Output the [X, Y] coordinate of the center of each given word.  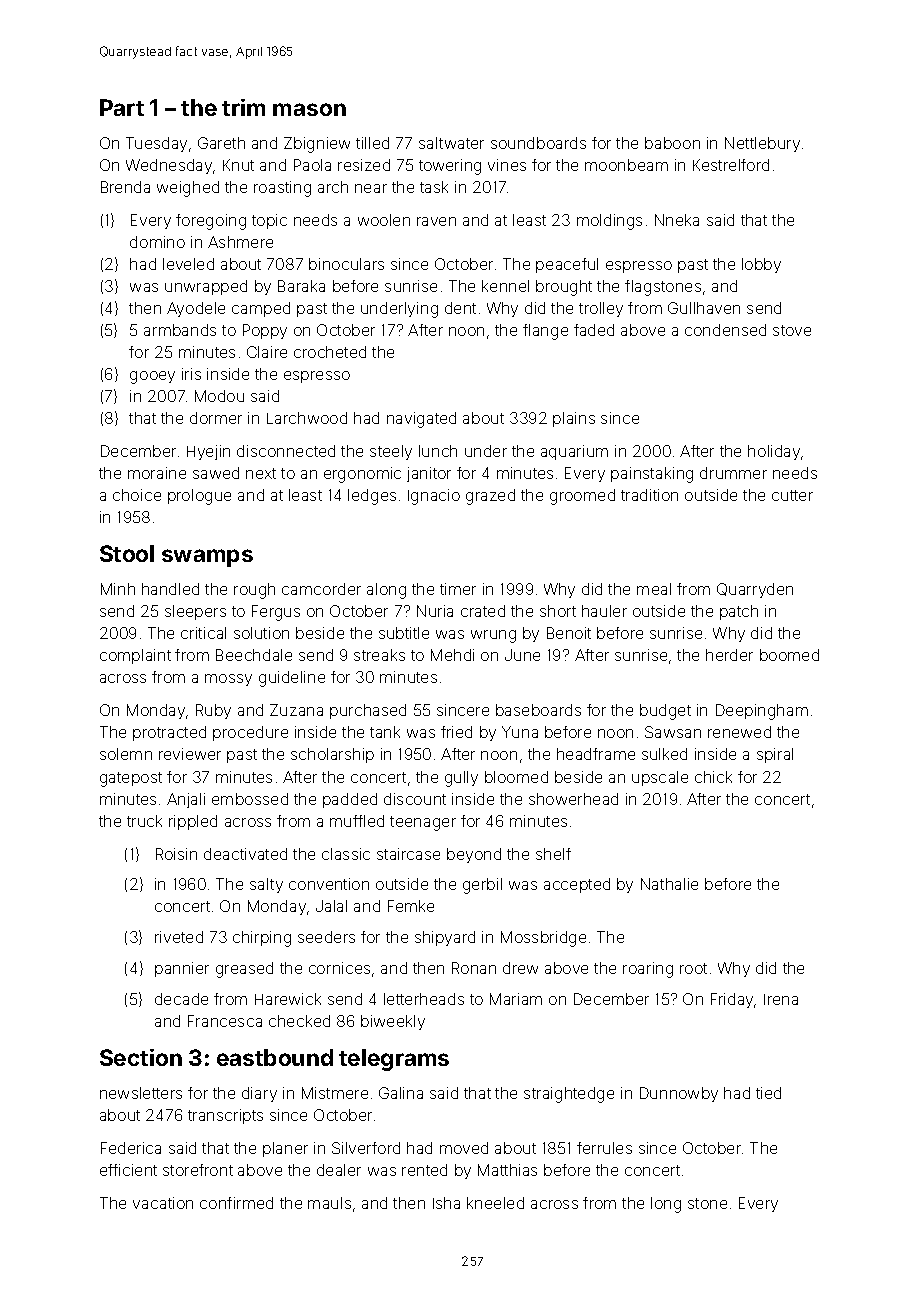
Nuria [435, 611]
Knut [238, 165]
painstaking [652, 475]
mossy [228, 680]
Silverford [366, 1148]
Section [141, 1057]
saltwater [451, 143]
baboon [672, 143]
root [693, 968]
